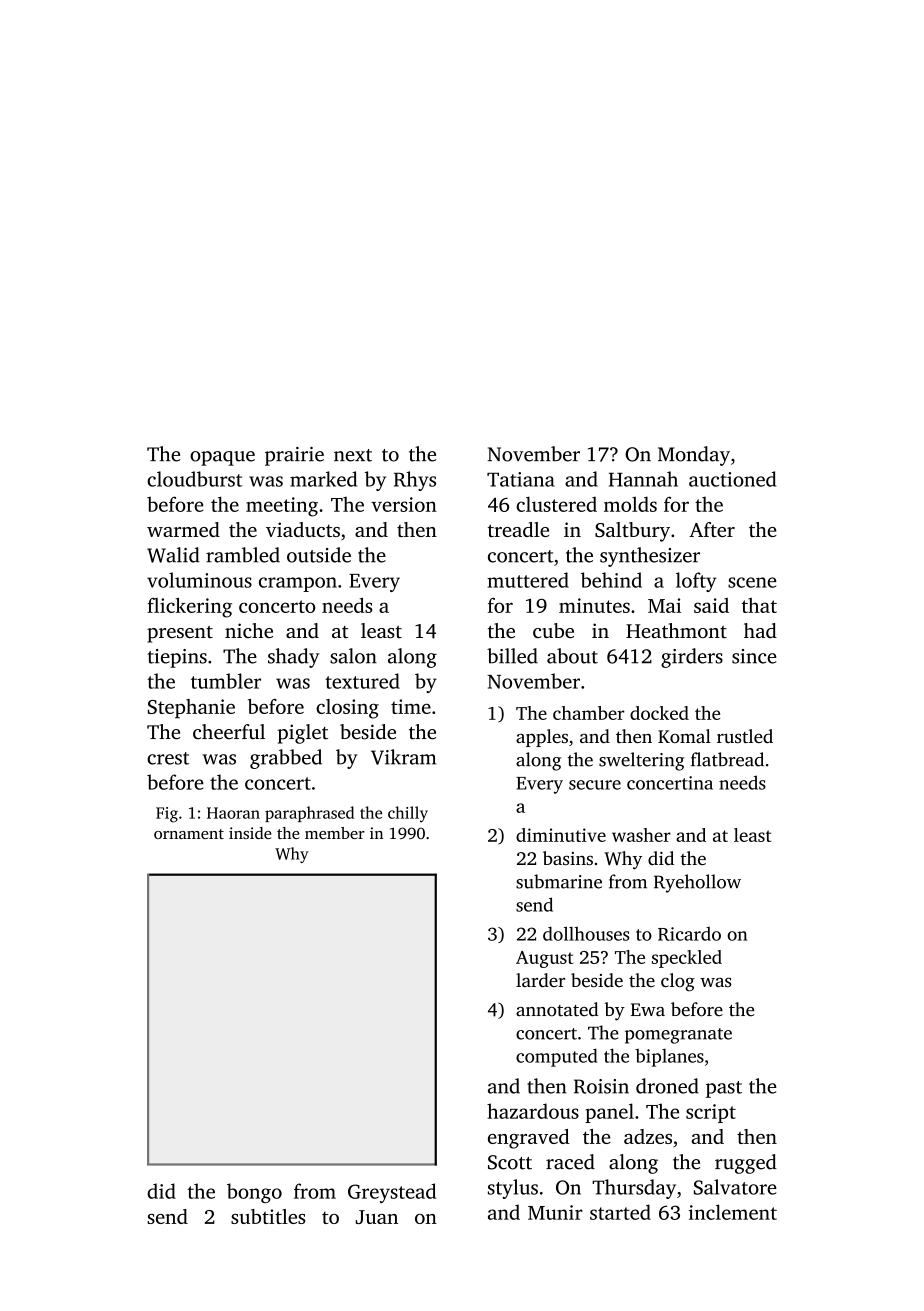 Image resolution: width=924 pixels, height=1311 pixels. I want to click on shady, so click(294, 658).
